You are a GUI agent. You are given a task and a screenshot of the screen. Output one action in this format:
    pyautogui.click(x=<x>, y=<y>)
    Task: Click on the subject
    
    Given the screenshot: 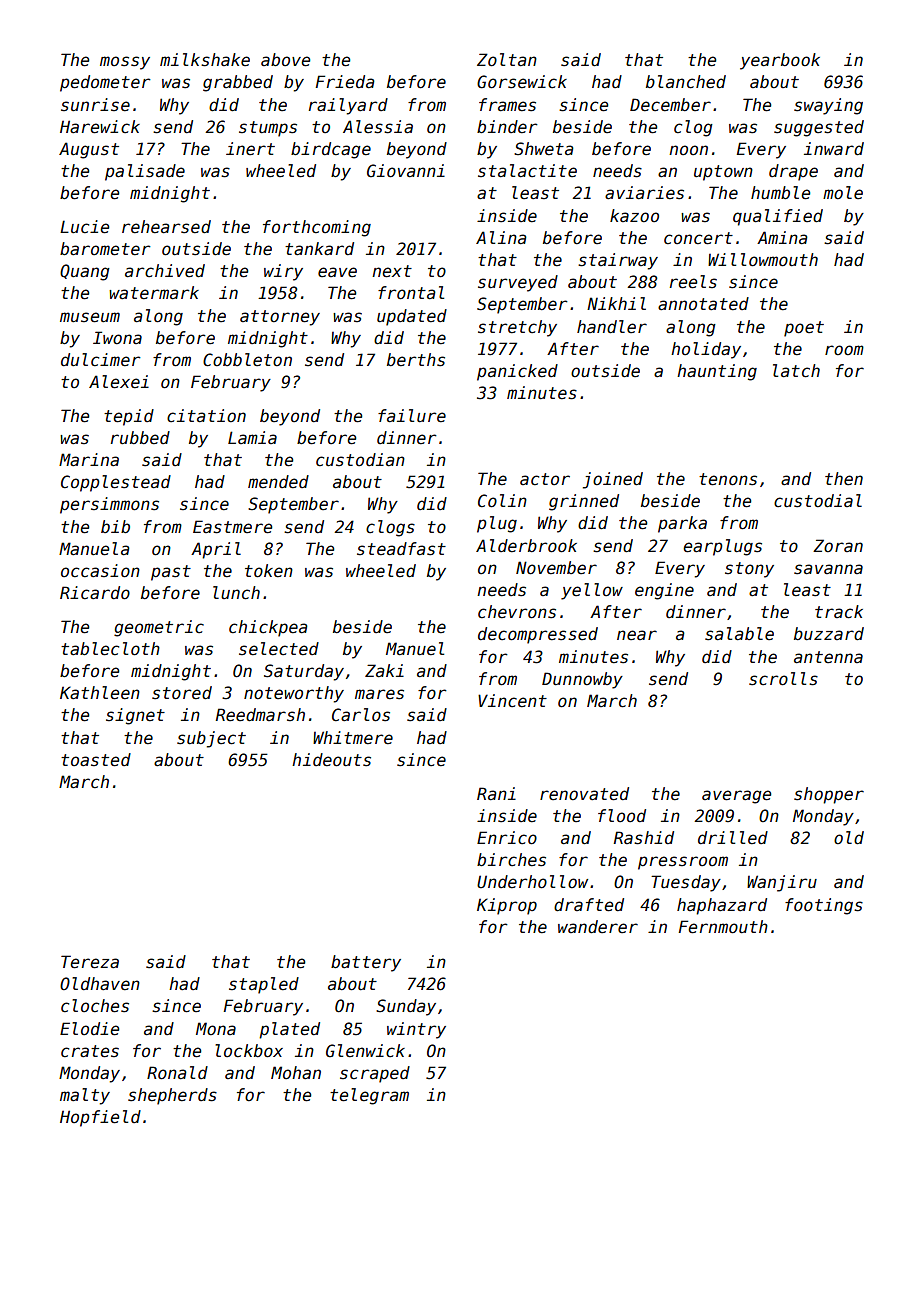 What is the action you would take?
    pyautogui.click(x=211, y=739)
